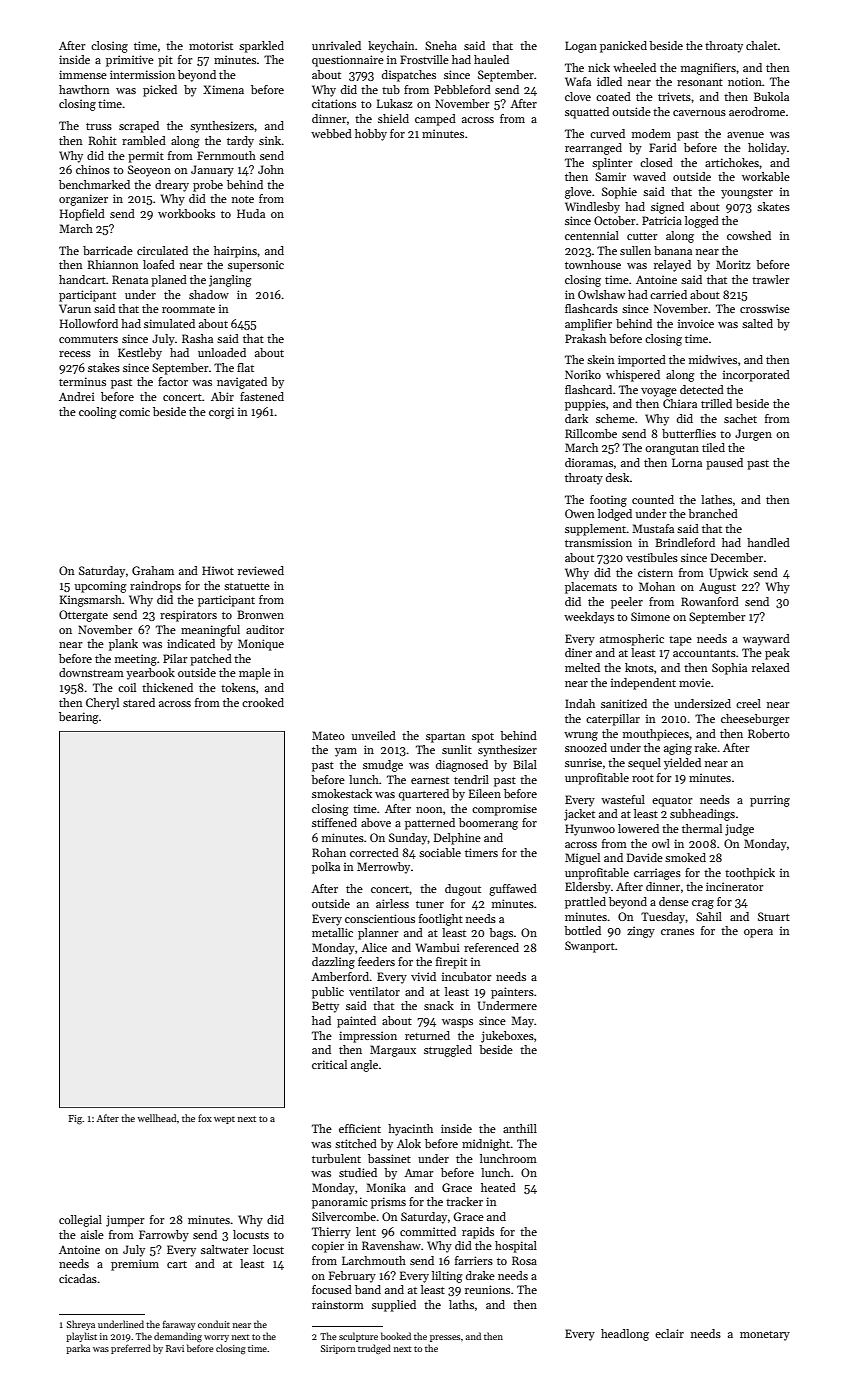 The width and height of the screenshot is (849, 1400). What do you see at coordinates (773, 206) in the screenshot?
I see `skates` at bounding box center [773, 206].
